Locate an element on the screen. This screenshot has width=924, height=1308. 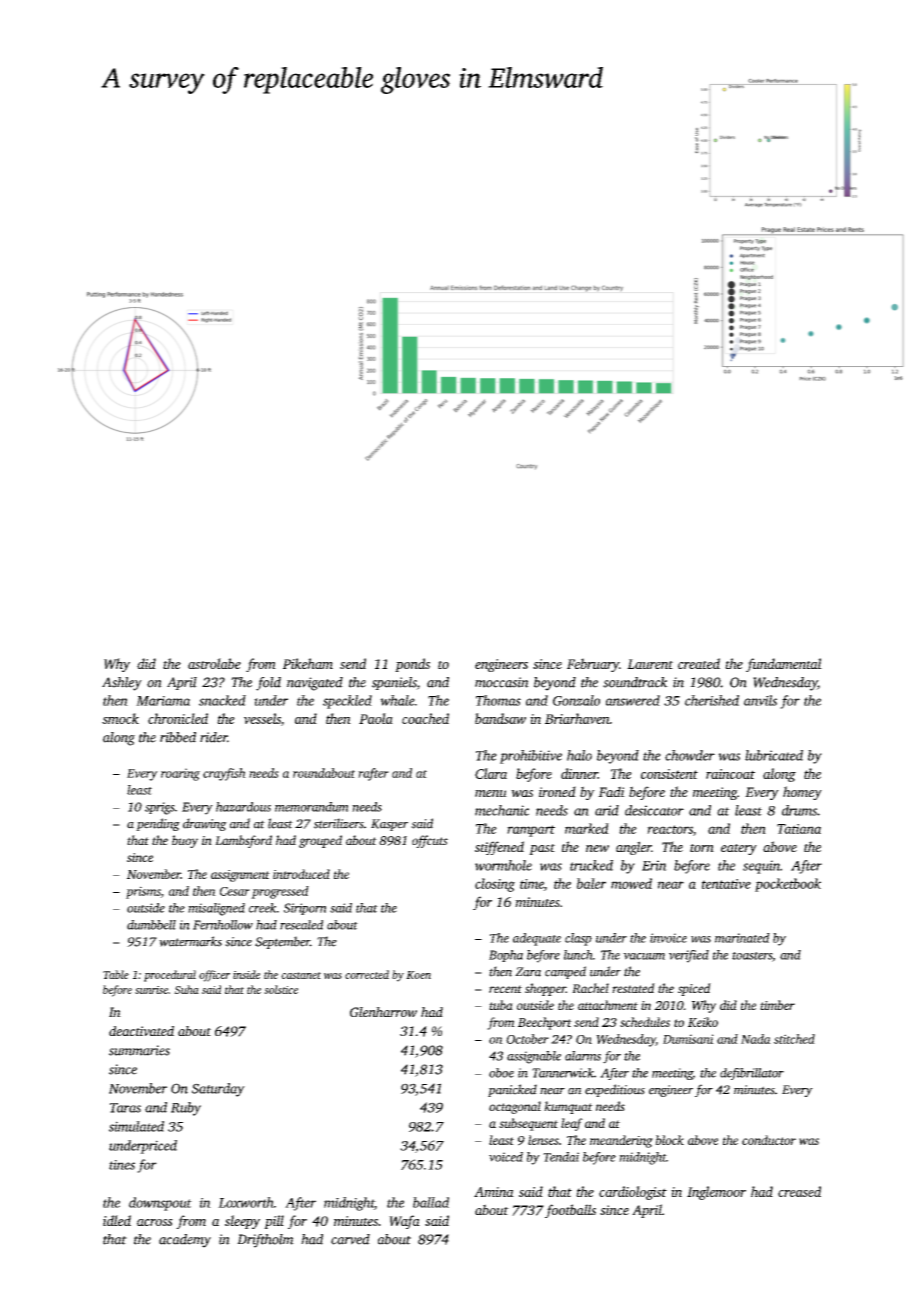
corrected is located at coordinates (367, 974).
